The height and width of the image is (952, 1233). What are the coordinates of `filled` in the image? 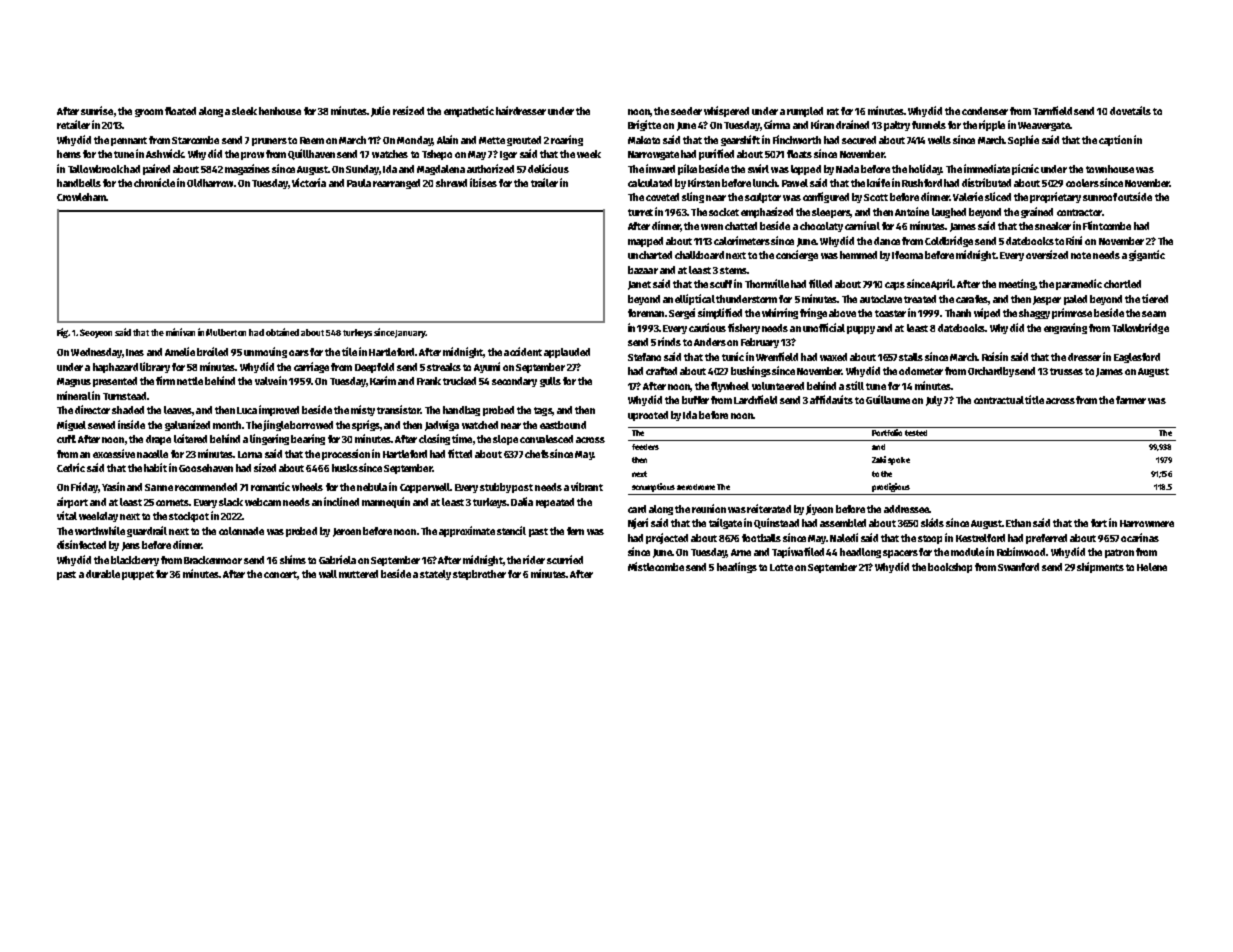 It's located at (820, 283).
